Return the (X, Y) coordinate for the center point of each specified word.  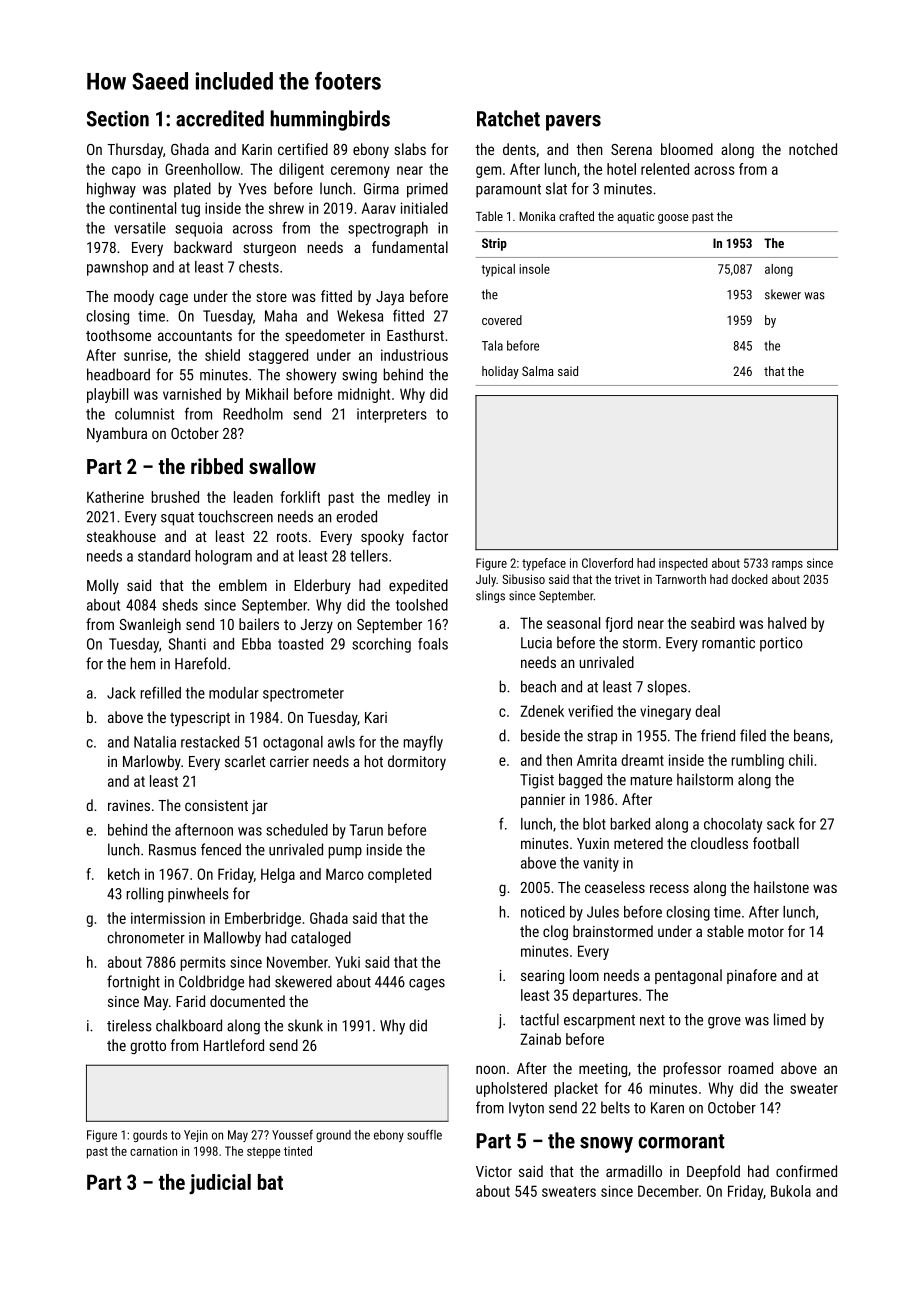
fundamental (410, 247)
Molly (103, 586)
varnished (192, 394)
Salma (538, 371)
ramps (787, 566)
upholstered (511, 1089)
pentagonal (688, 976)
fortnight (133, 983)
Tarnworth (680, 579)
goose (673, 219)
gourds (150, 1136)
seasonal (573, 623)
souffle (424, 1134)
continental (142, 208)
